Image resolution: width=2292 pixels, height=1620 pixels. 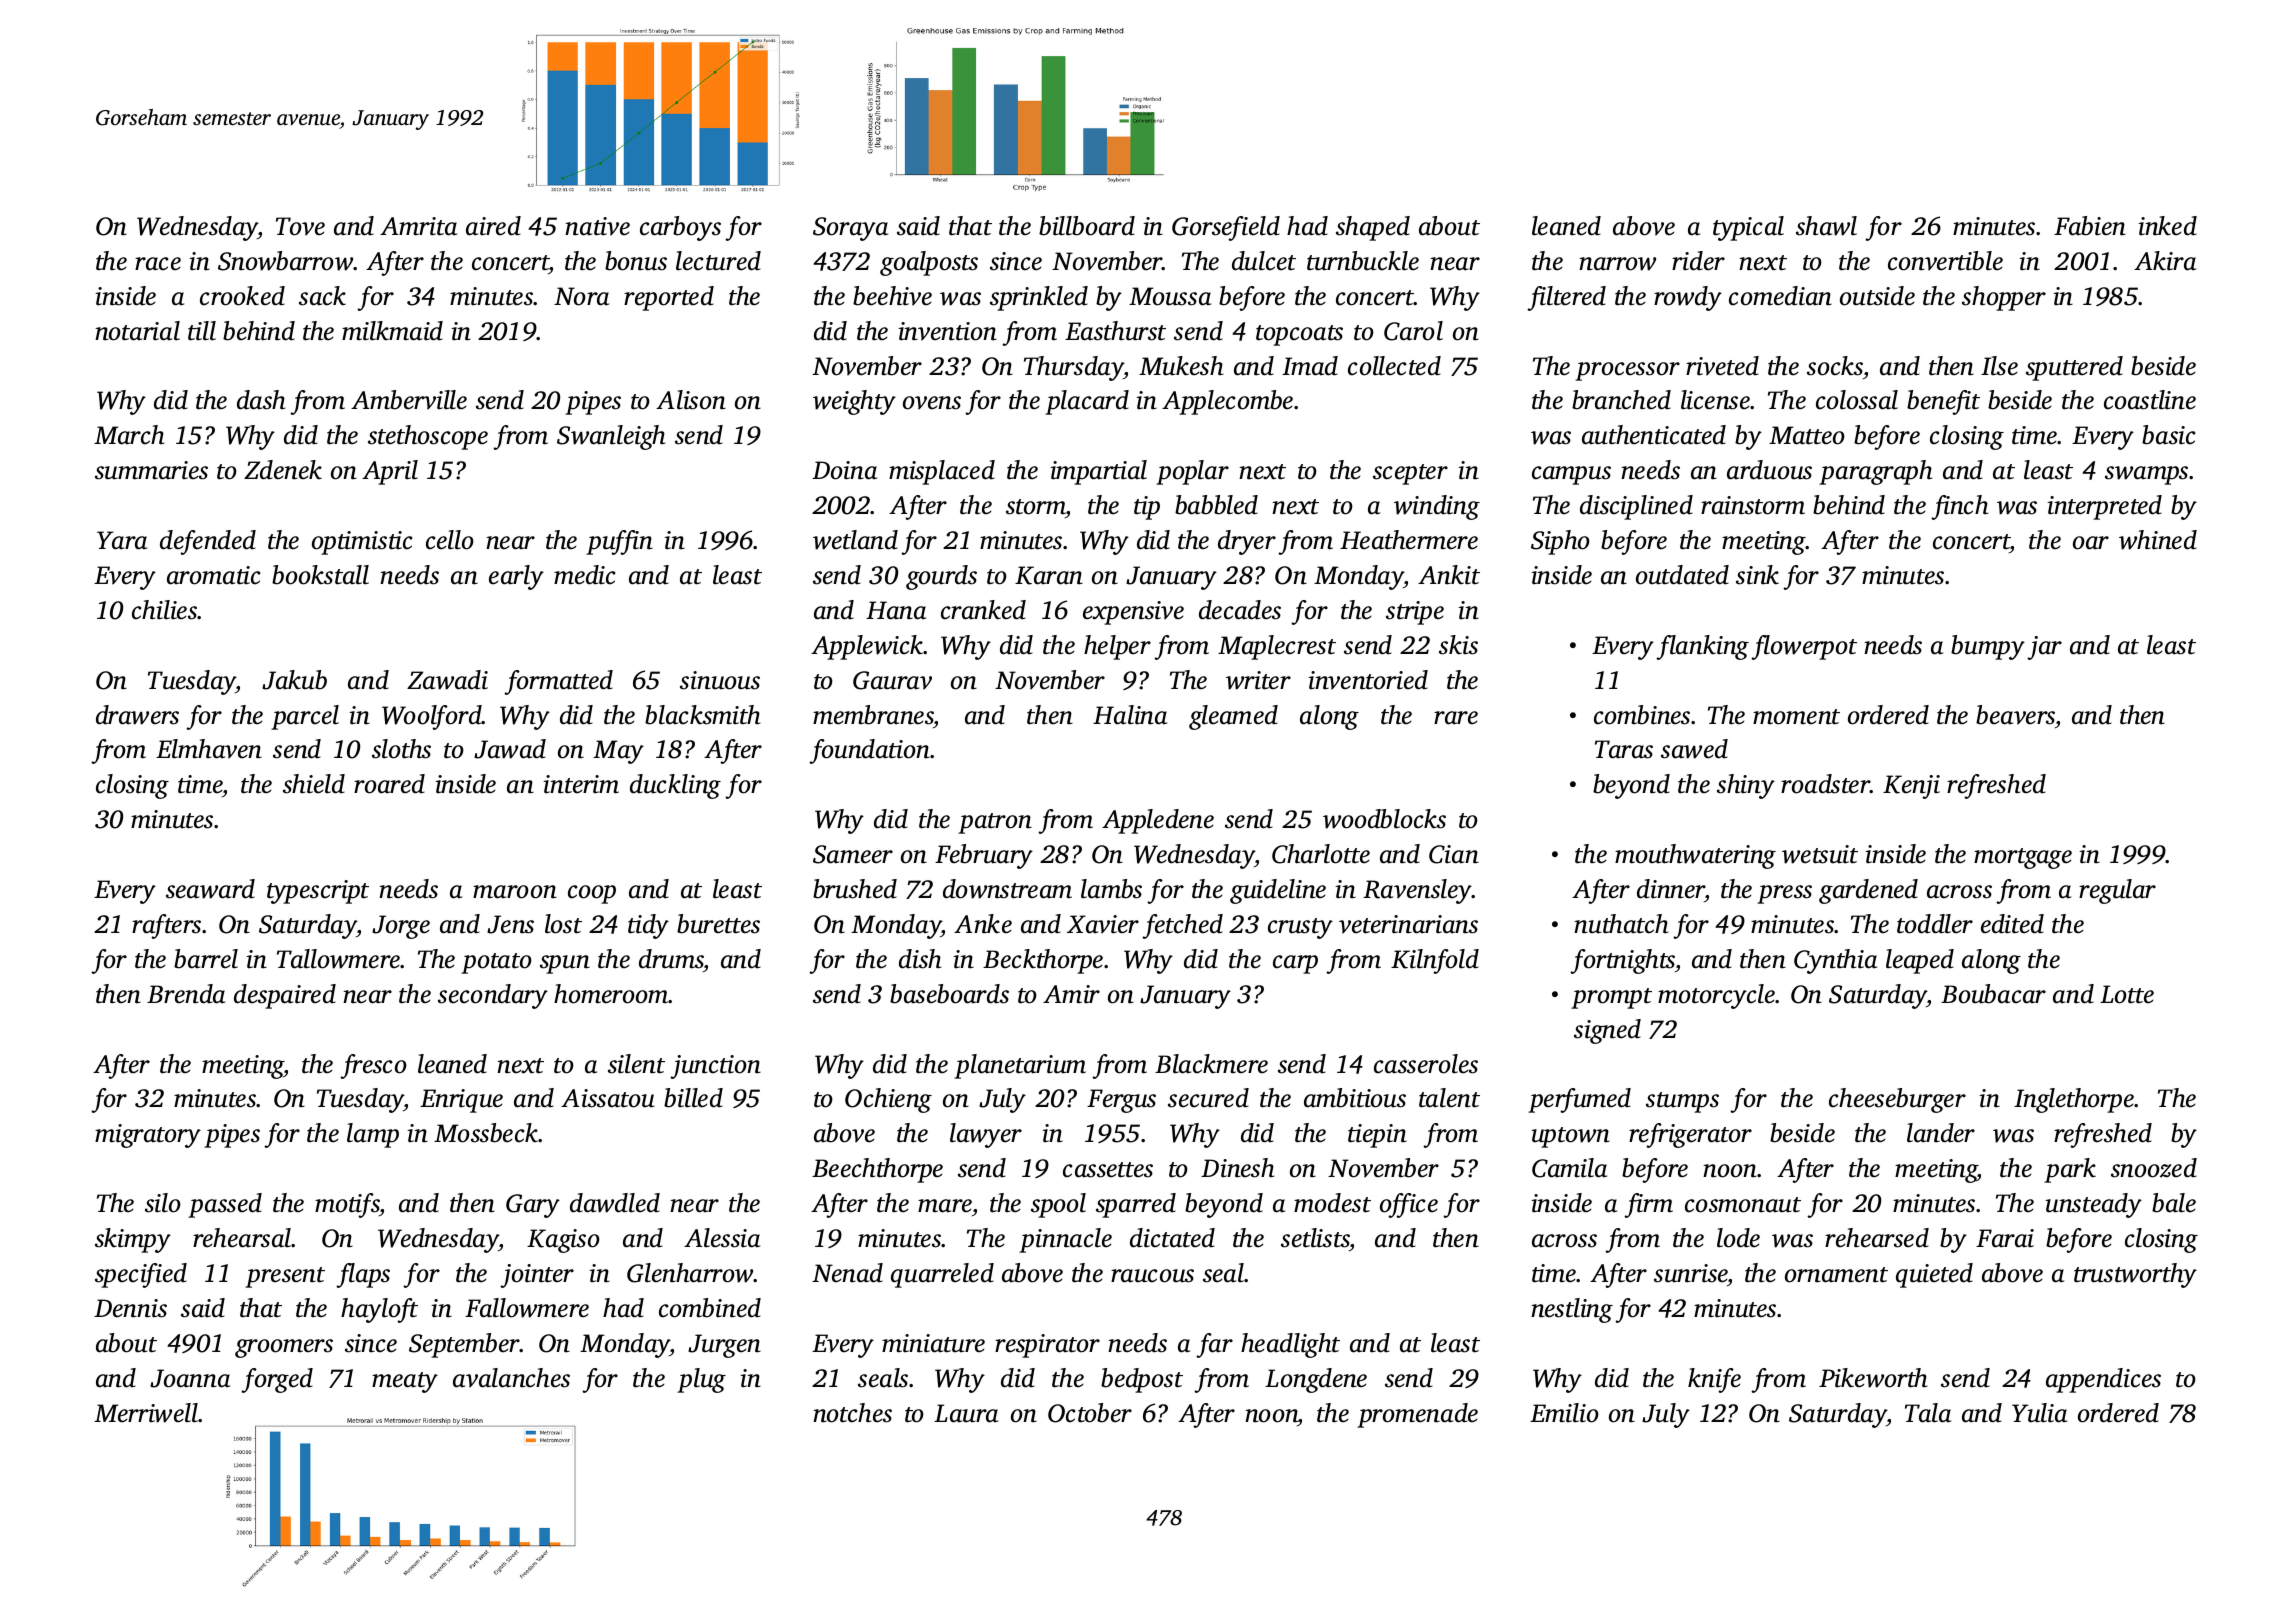 What do you see at coordinates (1993, 994) in the image?
I see `Boubacar` at bounding box center [1993, 994].
